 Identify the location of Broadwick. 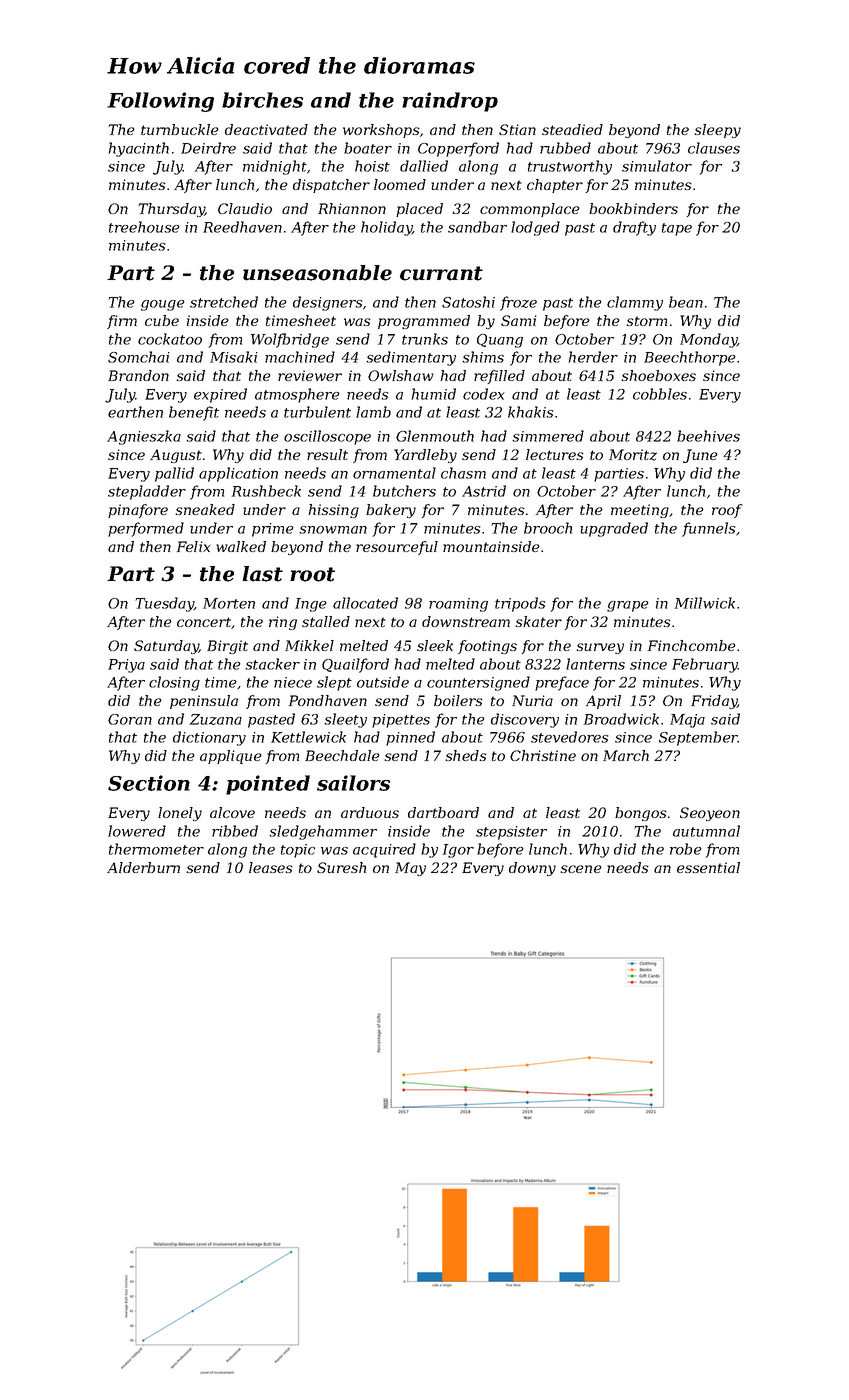
(621, 719).
